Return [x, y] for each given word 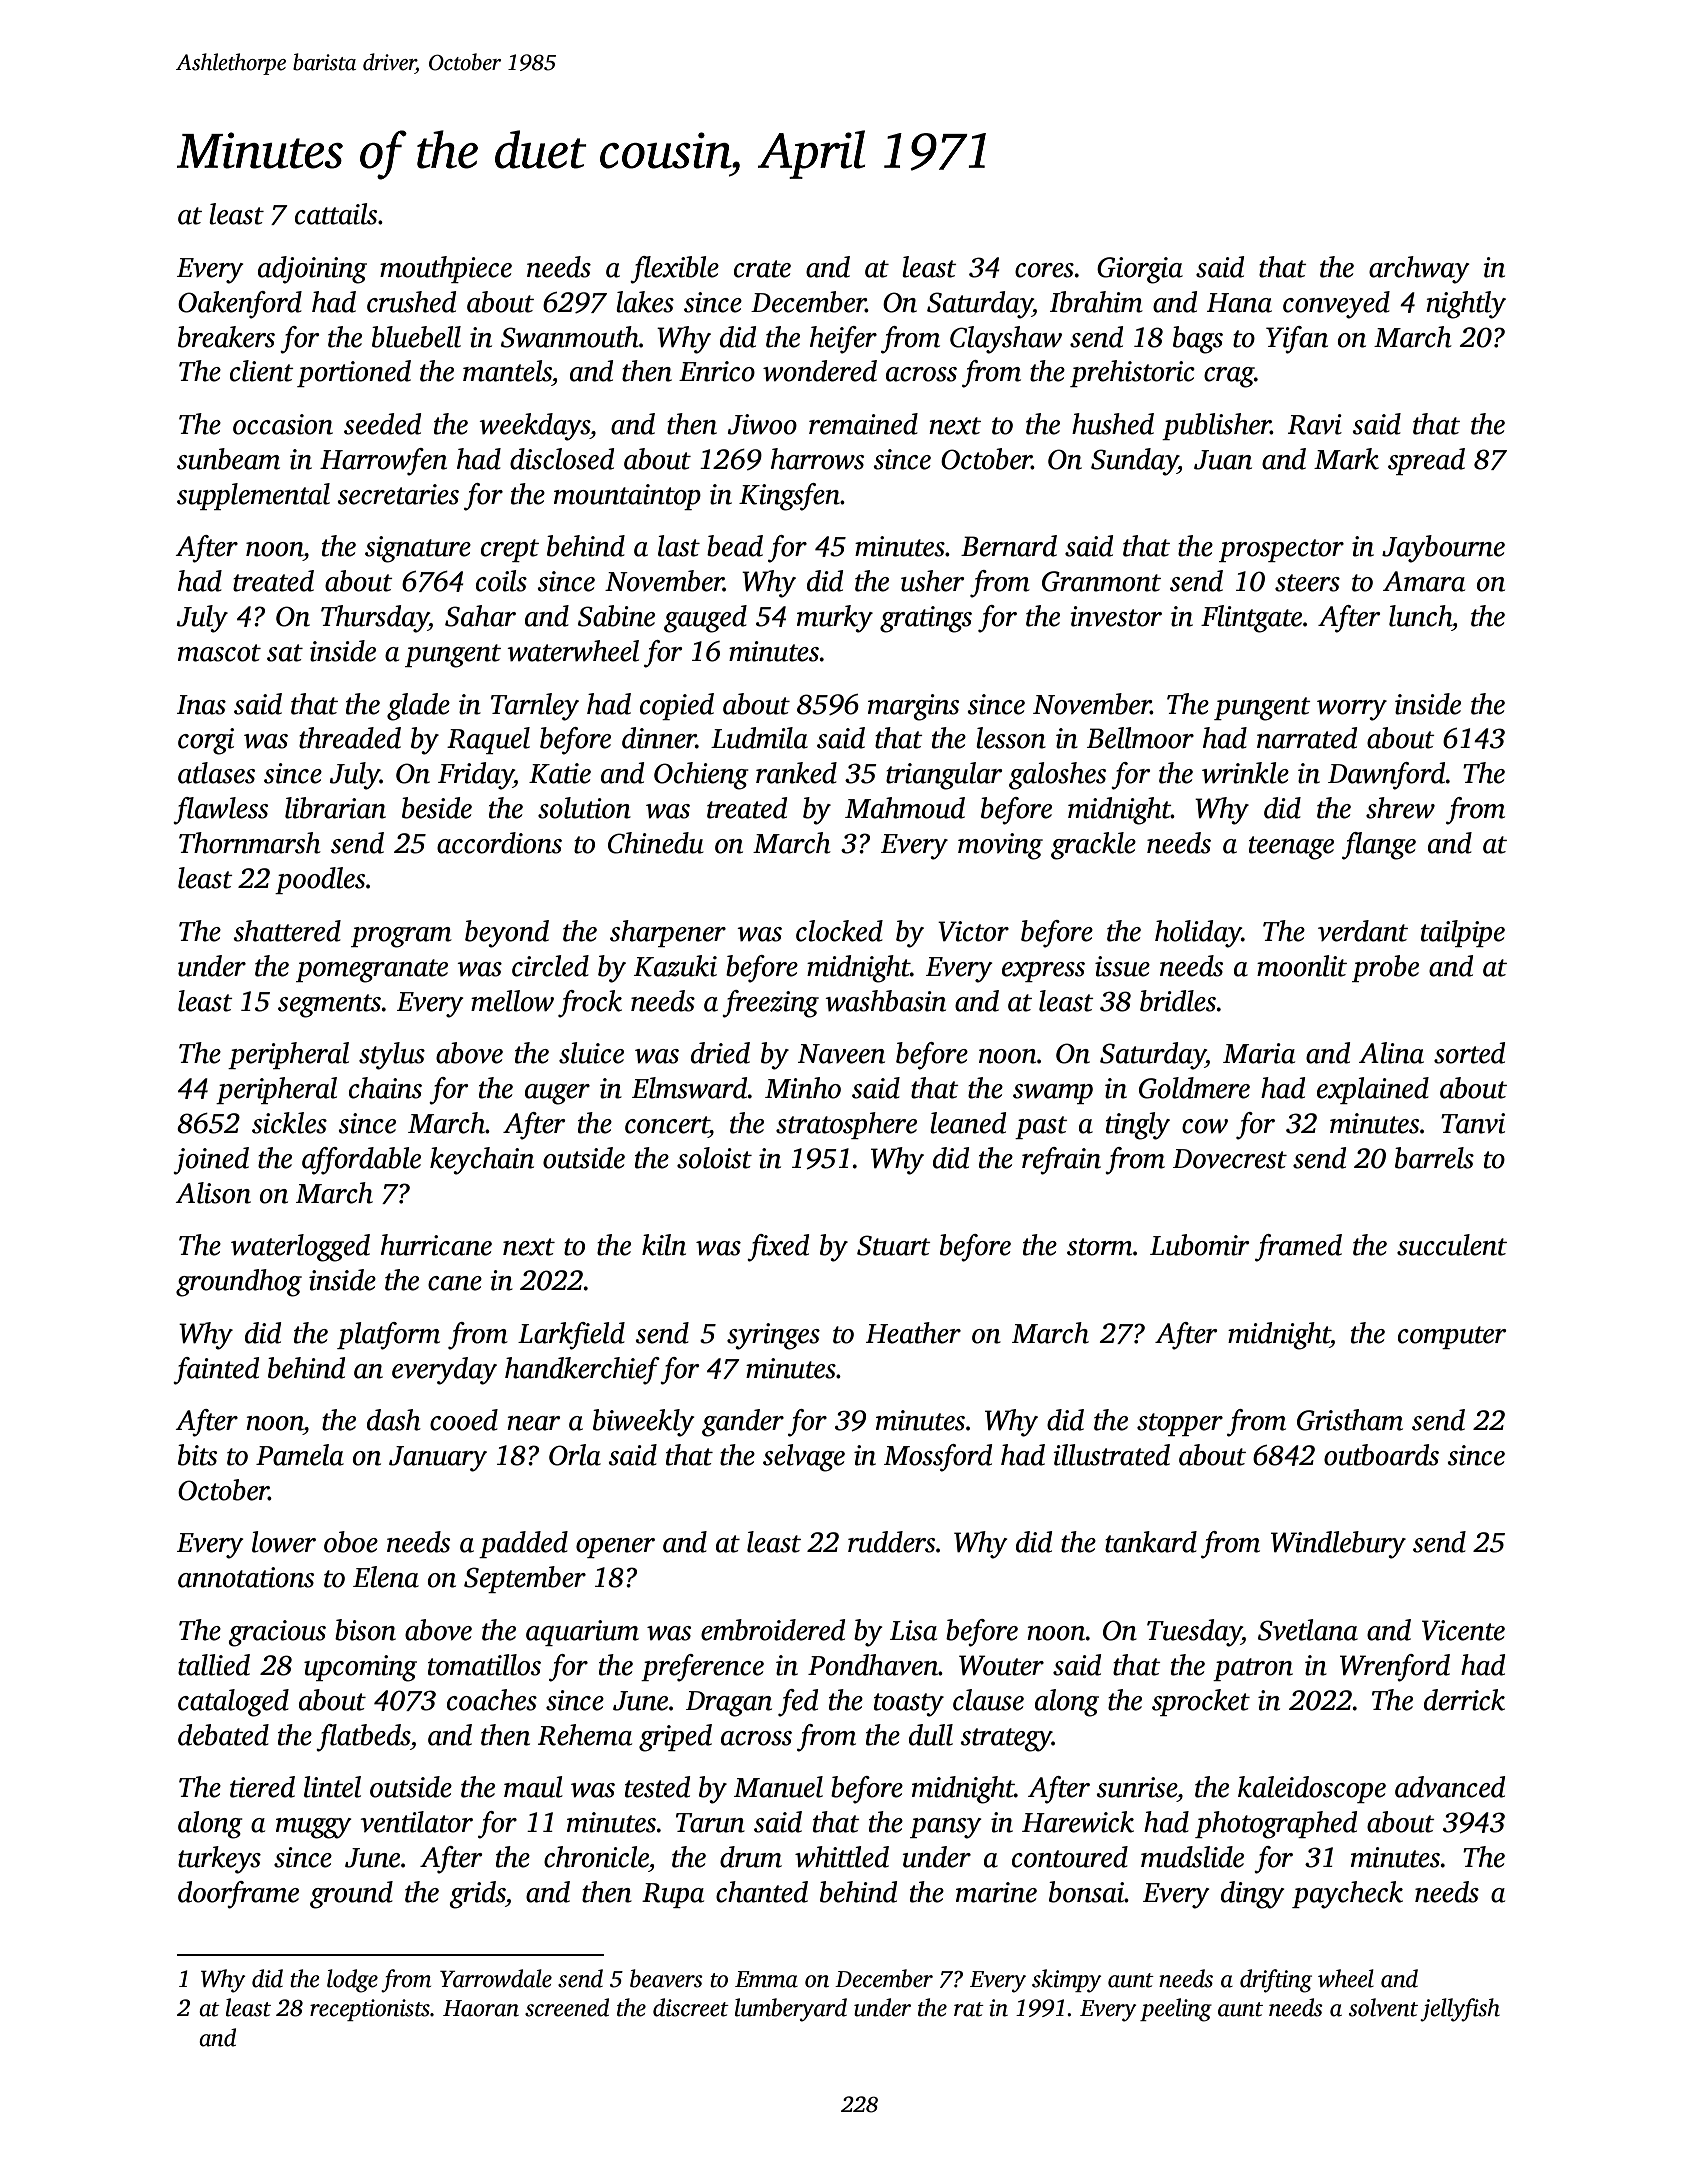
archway [1419, 270]
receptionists [370, 2010]
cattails [336, 214]
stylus [392, 1056]
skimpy [1067, 1981]
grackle [1093, 846]
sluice [591, 1053]
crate [762, 269]
